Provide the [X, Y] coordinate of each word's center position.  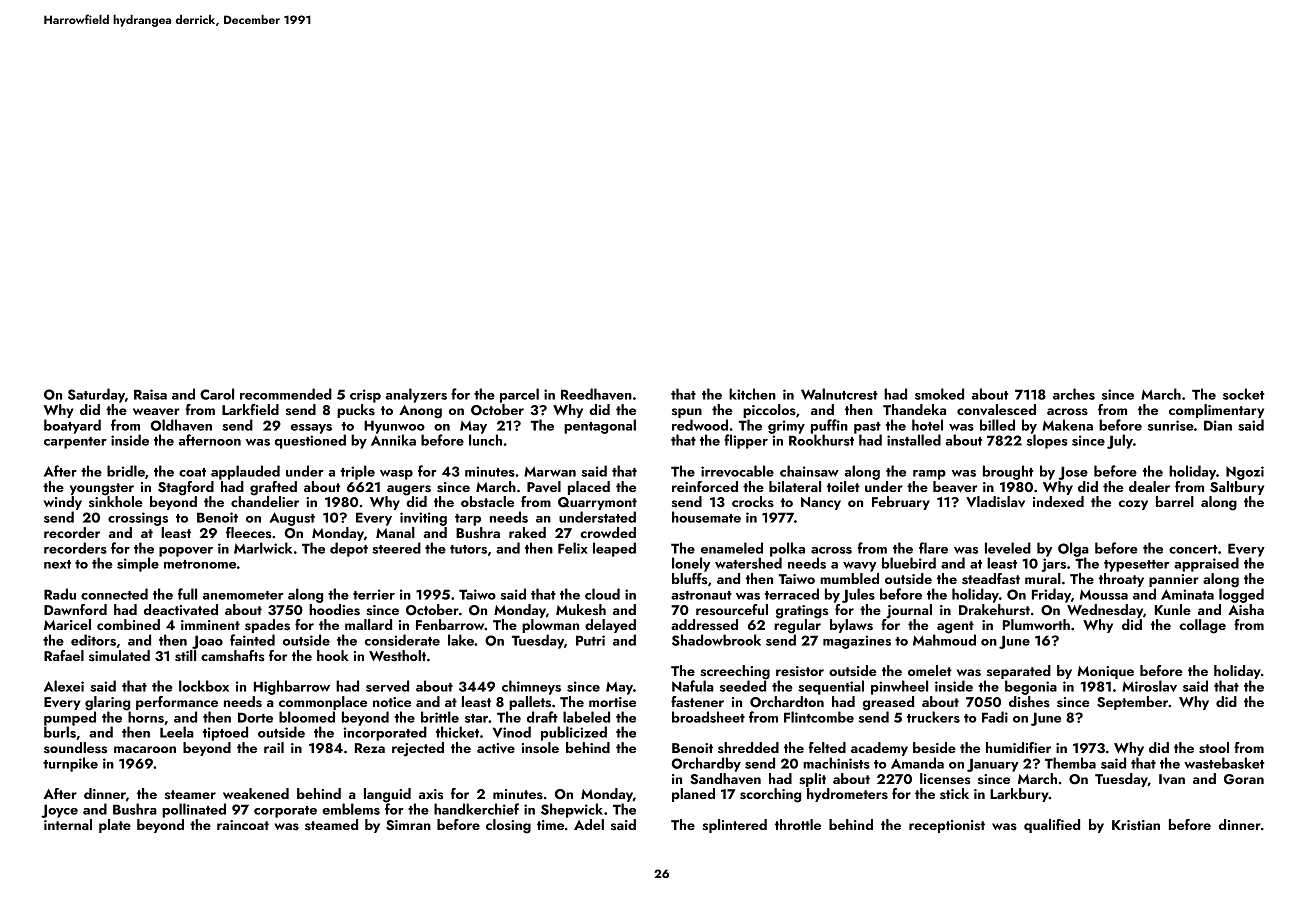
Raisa [150, 394]
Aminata [1187, 594]
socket [1243, 394]
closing [508, 826]
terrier [374, 594]
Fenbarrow [450, 624]
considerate [402, 640]
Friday [1051, 595]
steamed [331, 824]
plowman [550, 626]
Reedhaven [596, 394]
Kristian [1136, 825]
